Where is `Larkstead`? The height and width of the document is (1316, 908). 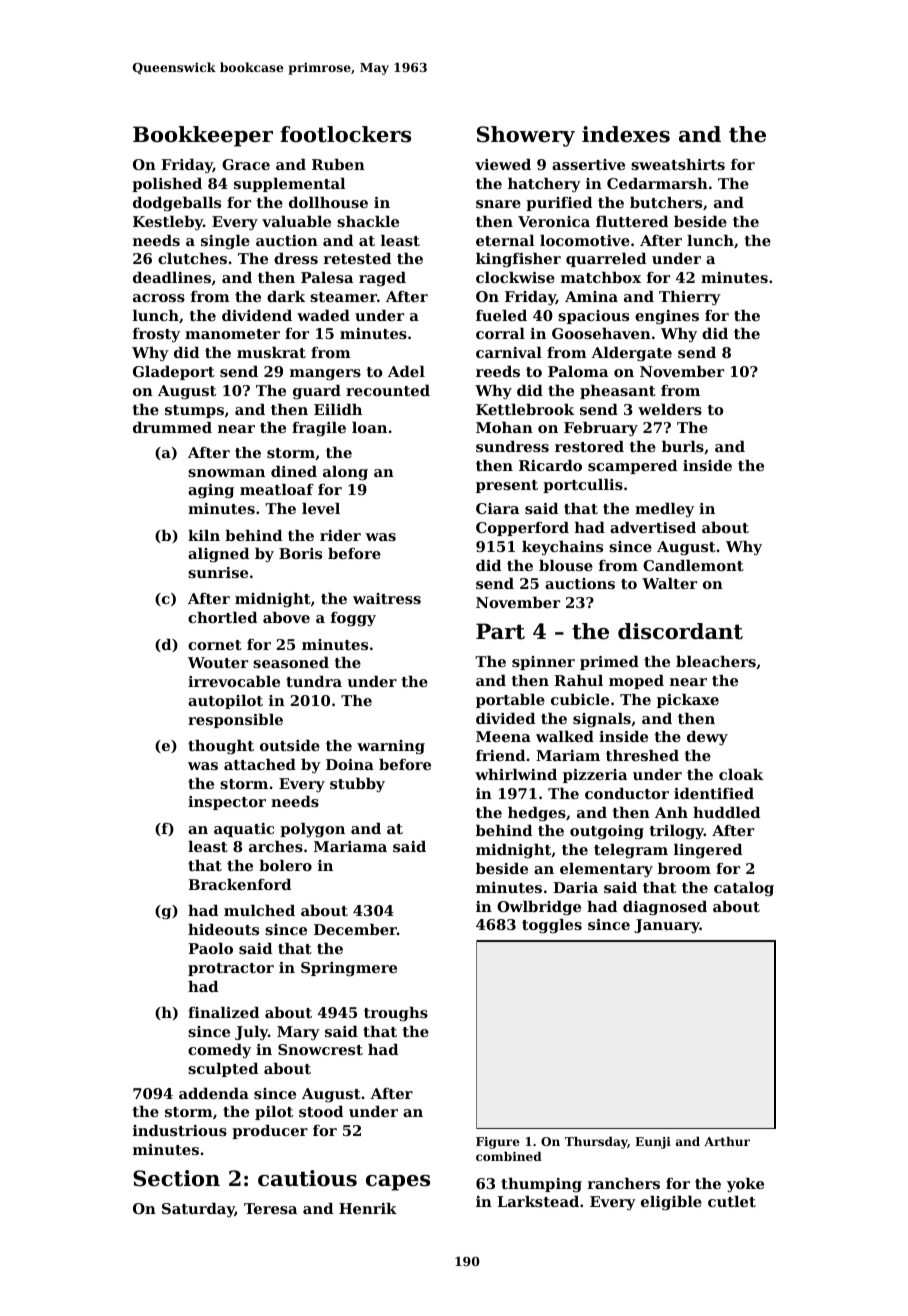
Larkstead is located at coordinates (538, 1201).
